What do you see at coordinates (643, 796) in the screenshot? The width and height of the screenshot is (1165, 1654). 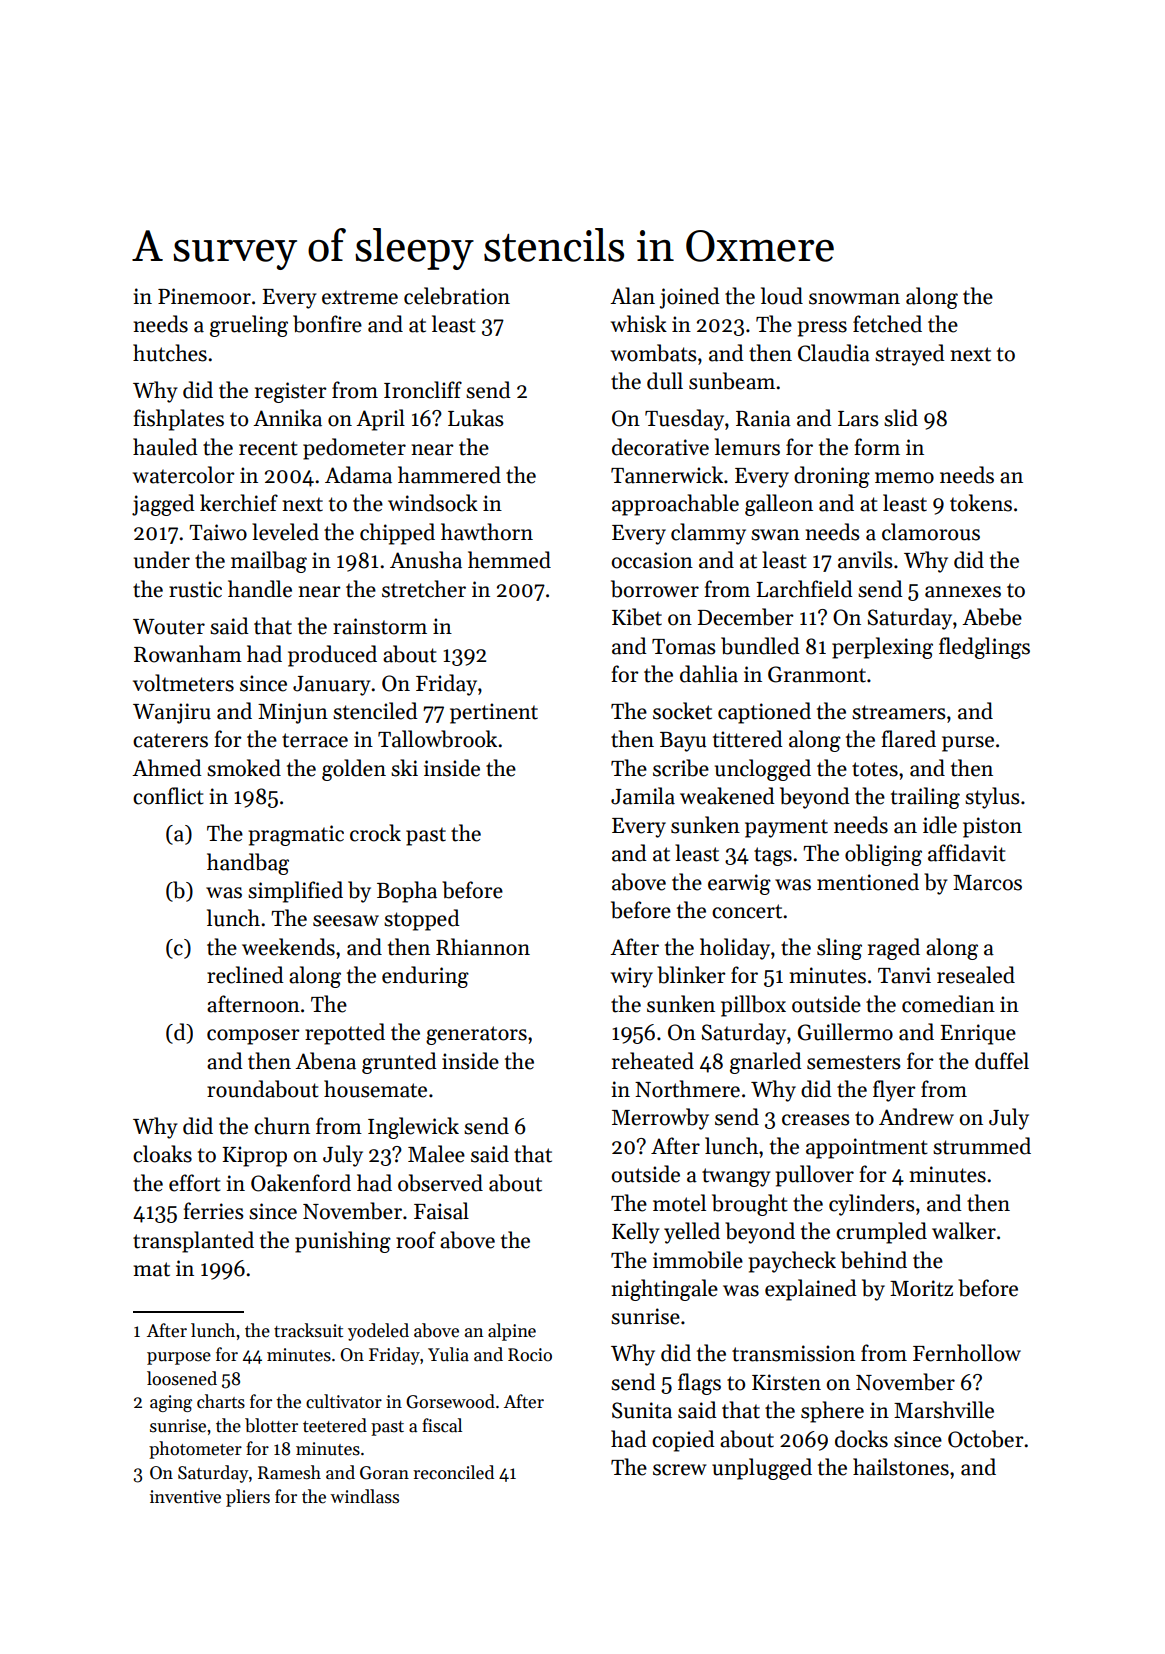 I see `Jamila` at bounding box center [643, 796].
